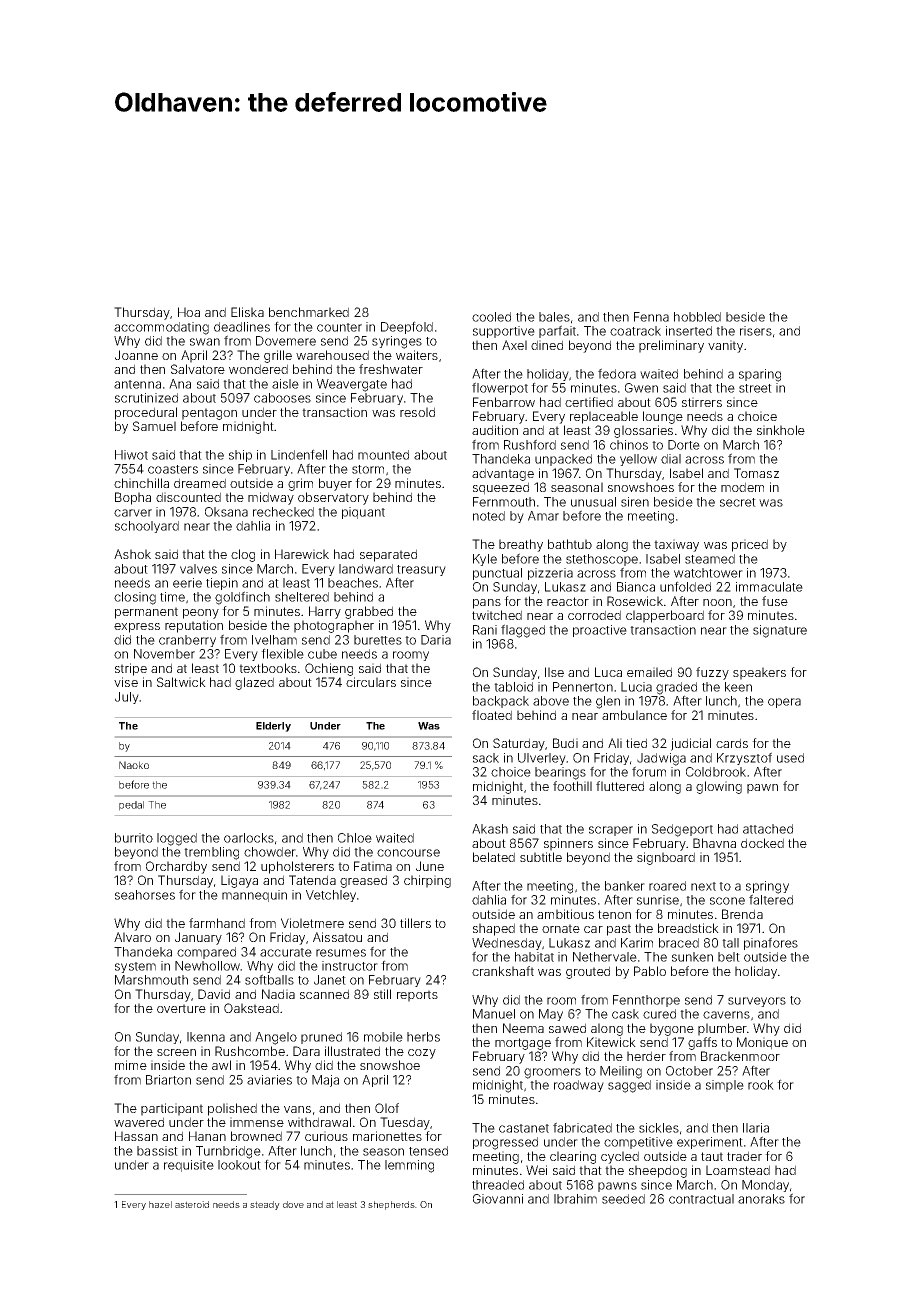 This screenshot has height=1308, width=924. What do you see at coordinates (756, 1128) in the screenshot?
I see `Ilaria` at bounding box center [756, 1128].
